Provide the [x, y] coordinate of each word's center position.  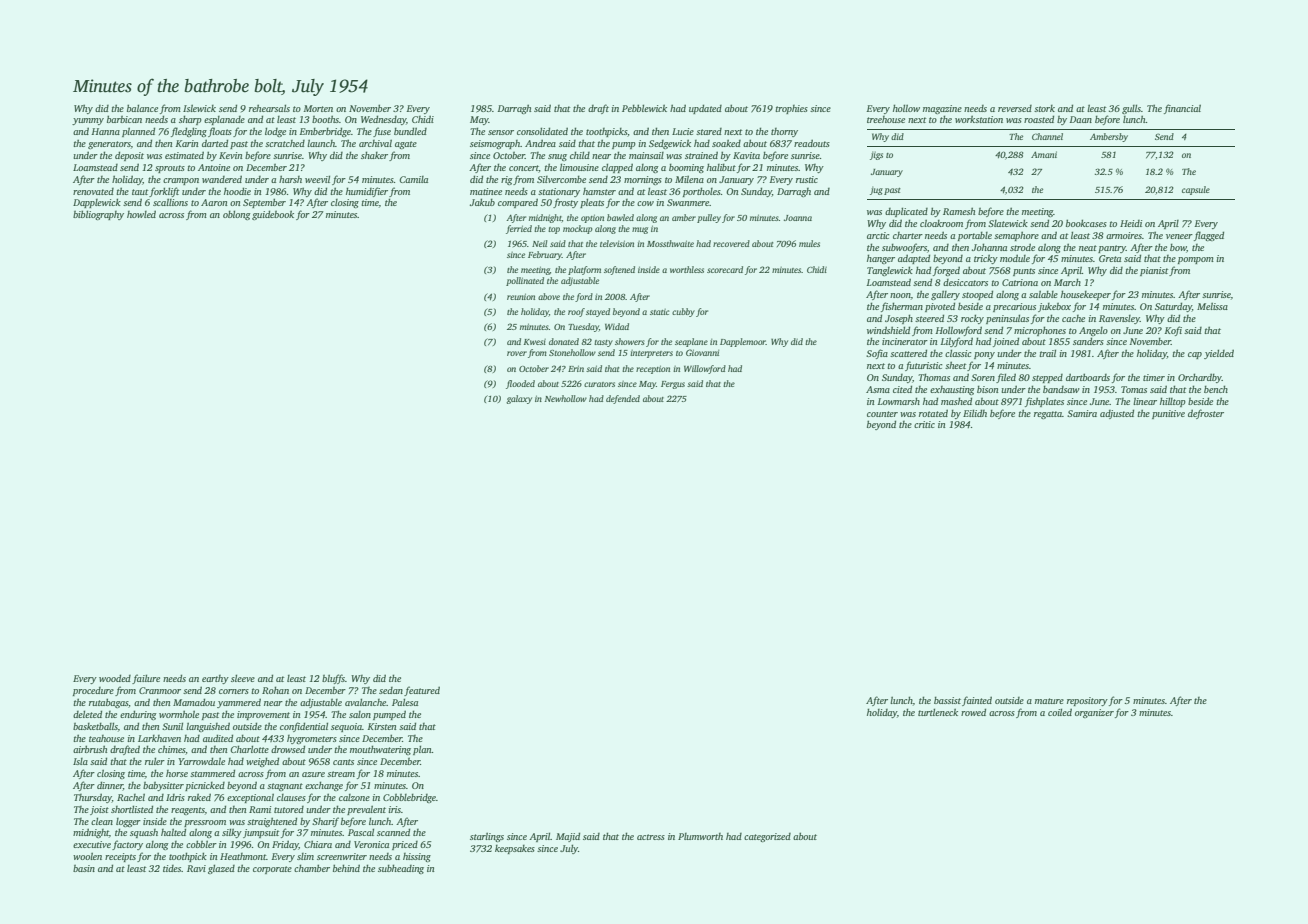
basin [84, 868]
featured [422, 691]
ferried [519, 229]
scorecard [725, 269]
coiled [1060, 712]
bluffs [333, 679]
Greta [1110, 258]
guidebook [273, 215]
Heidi [1131, 223]
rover [517, 353]
